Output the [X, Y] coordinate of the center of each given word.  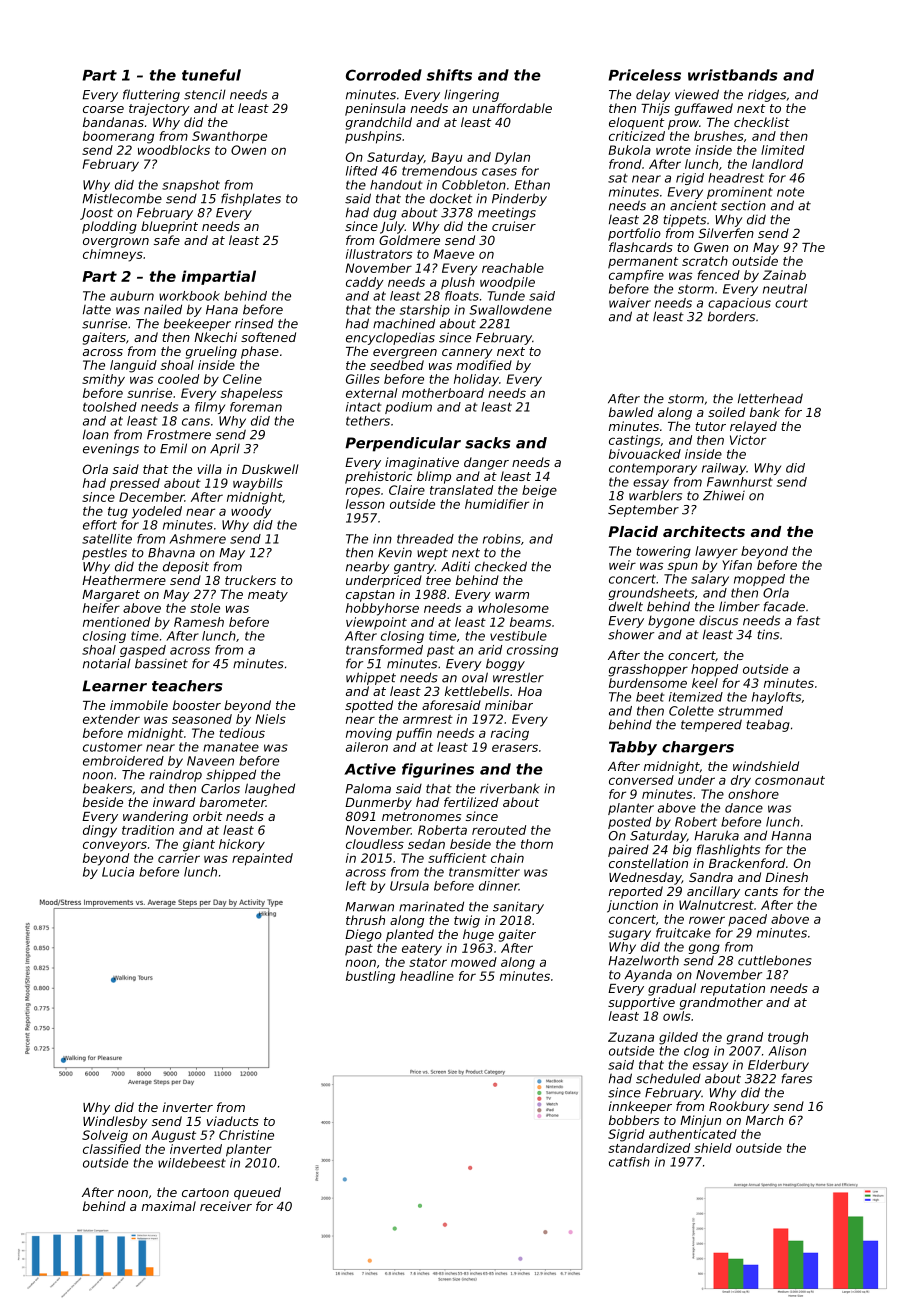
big [682, 850]
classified [112, 1149]
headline [427, 976]
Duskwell [270, 469]
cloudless [375, 844]
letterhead [770, 398]
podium [408, 408]
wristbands [733, 75]
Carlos [220, 788]
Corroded [384, 75]
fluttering [151, 95]
